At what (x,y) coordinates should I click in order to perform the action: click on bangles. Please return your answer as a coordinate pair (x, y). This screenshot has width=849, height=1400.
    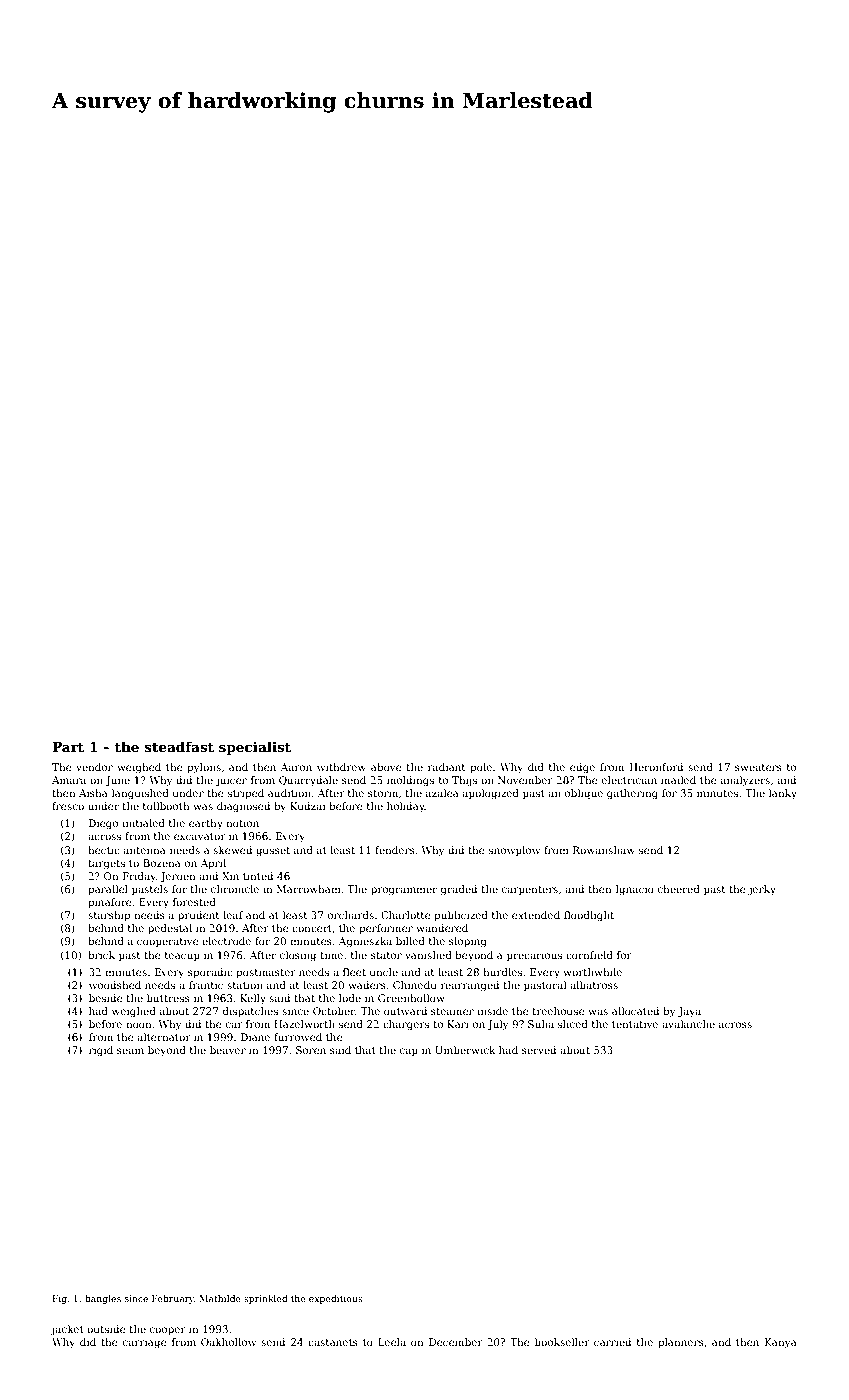
    Looking at the image, I should click on (103, 1299).
